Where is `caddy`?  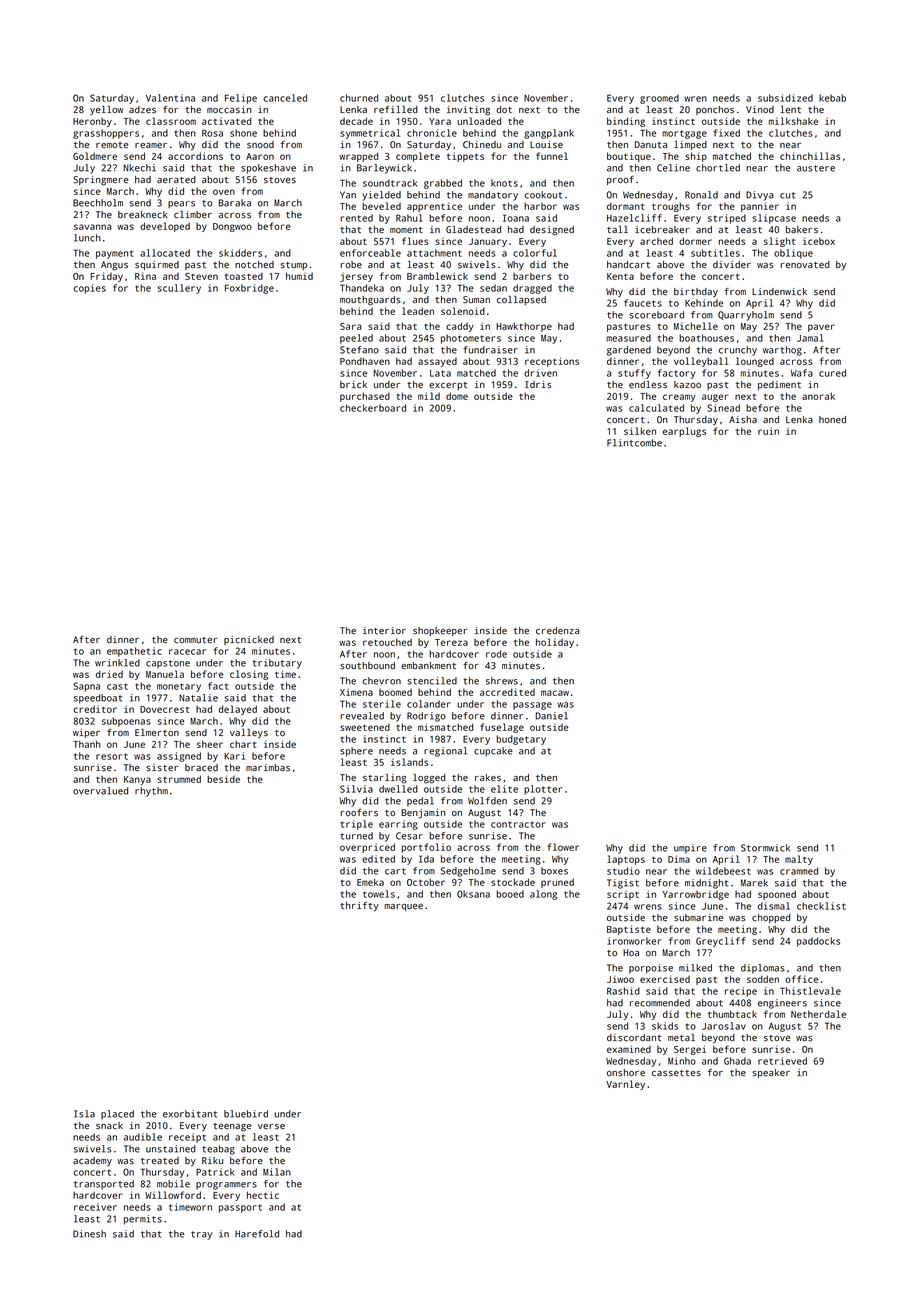
caddy is located at coordinates (460, 327).
